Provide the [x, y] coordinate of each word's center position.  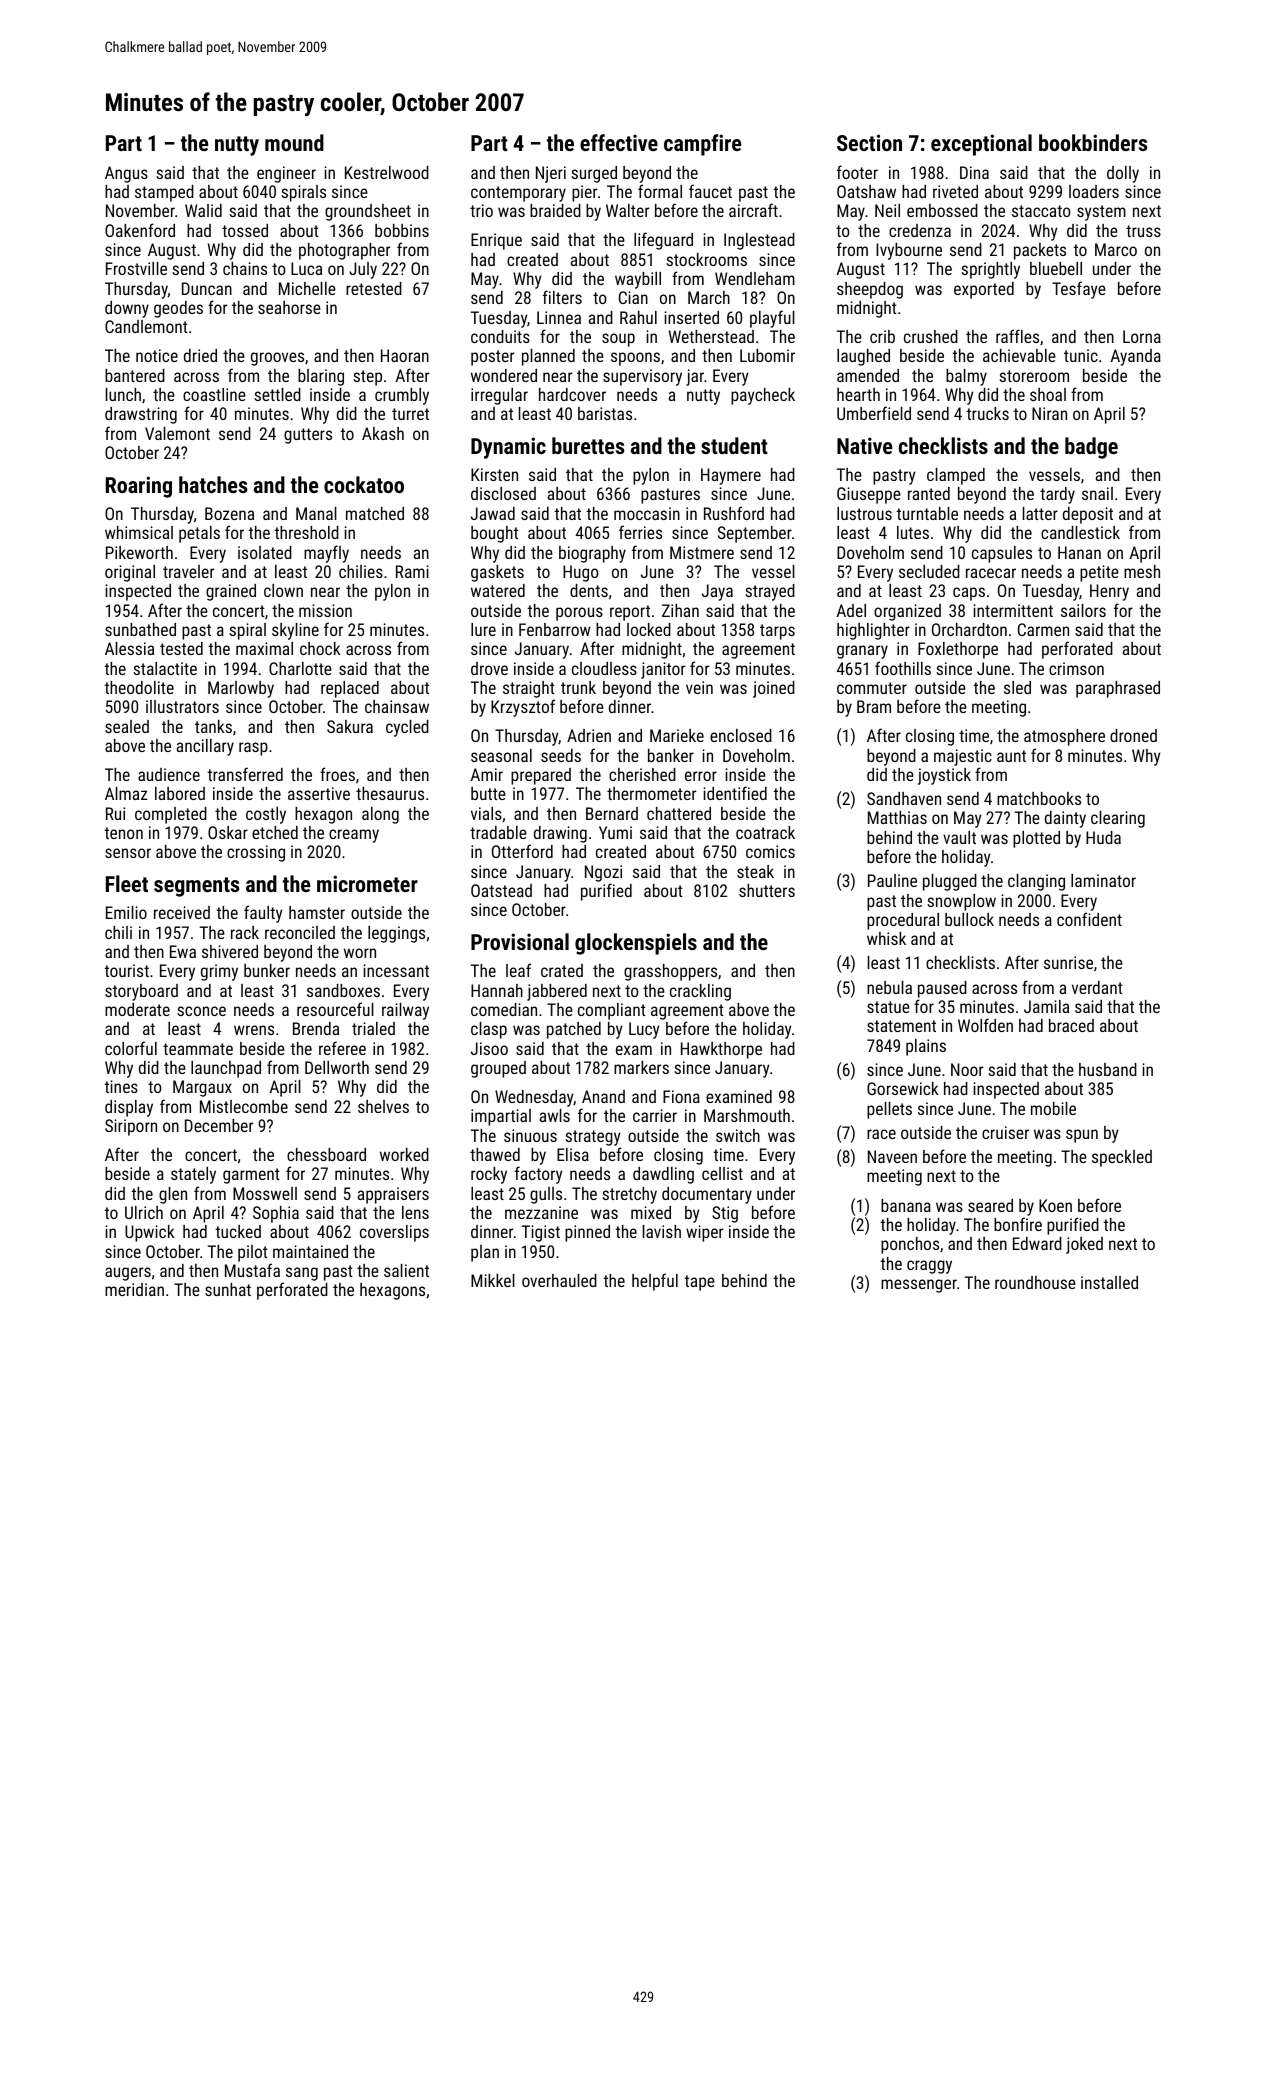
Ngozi [603, 873]
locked [649, 629]
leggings [396, 934]
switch [738, 1135]
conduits [500, 336]
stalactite [165, 668]
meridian [134, 1289]
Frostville [136, 268]
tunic [1081, 355]
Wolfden [985, 1025]
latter [1040, 513]
